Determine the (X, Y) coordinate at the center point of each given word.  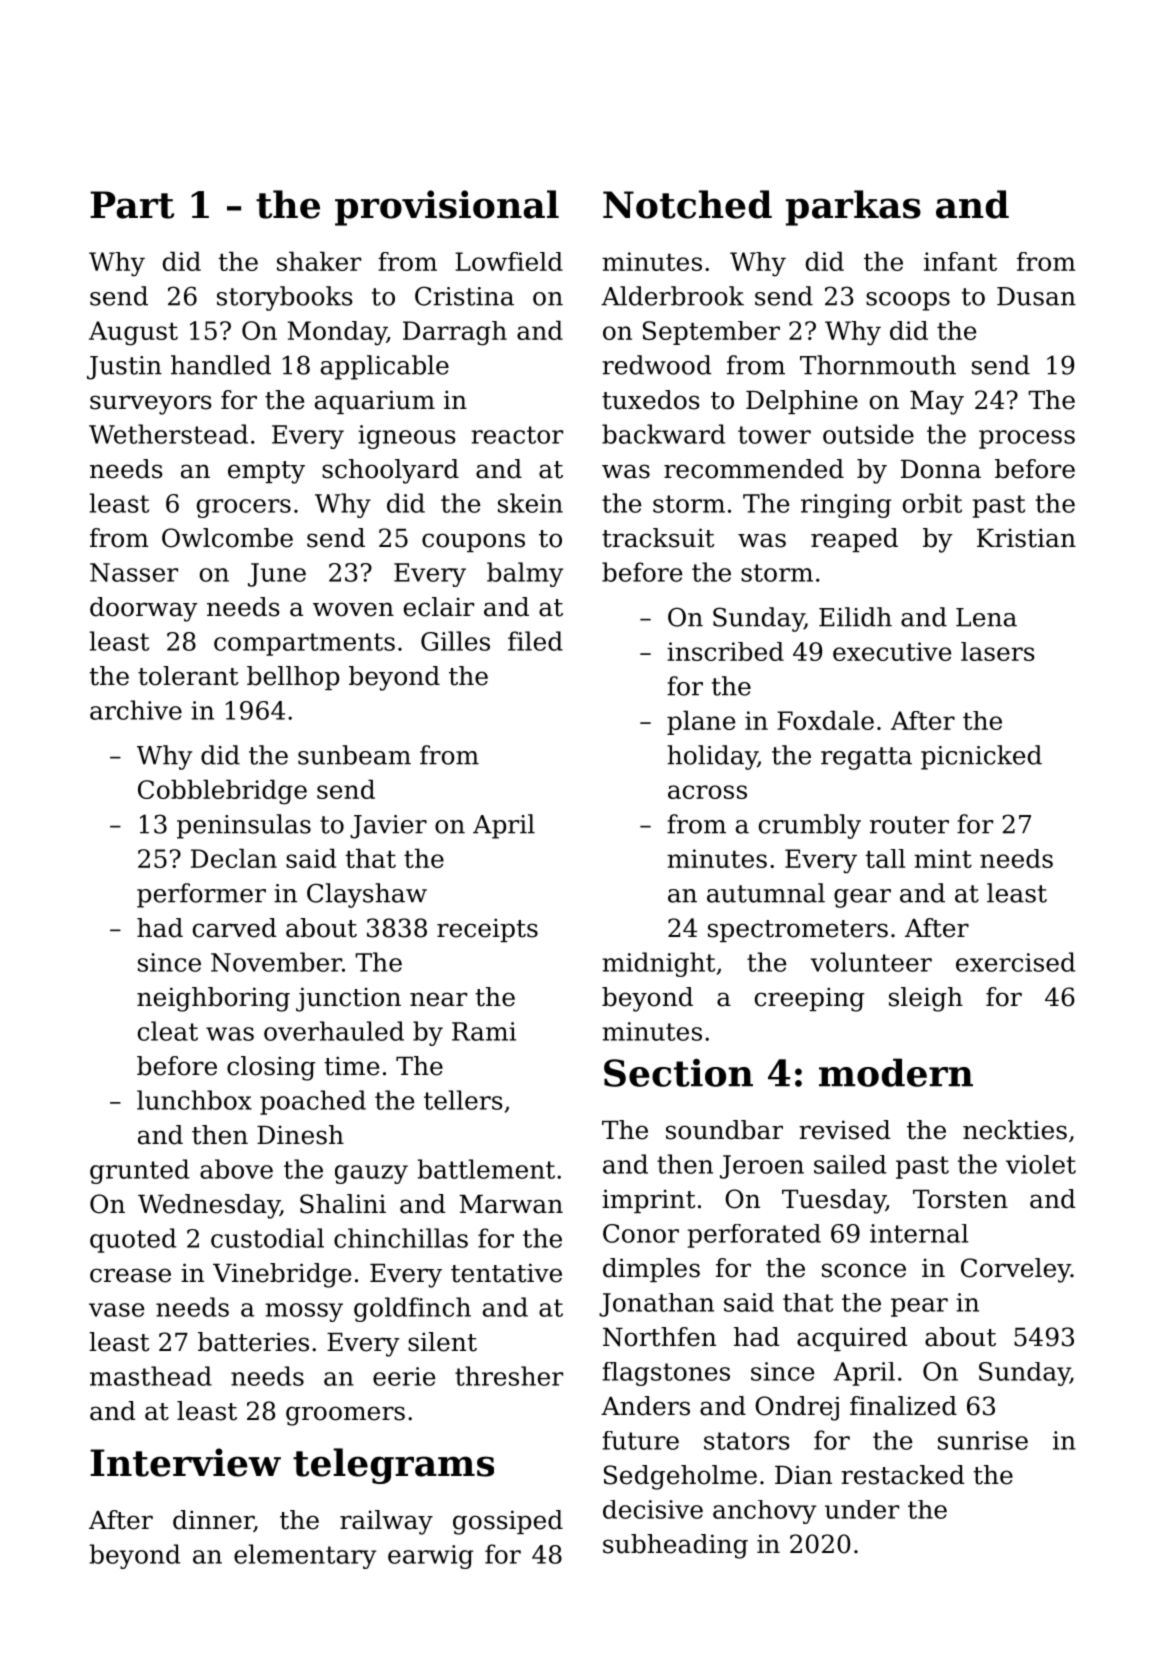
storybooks (285, 298)
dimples (651, 1270)
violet (1041, 1164)
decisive (653, 1509)
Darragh (455, 333)
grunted (139, 1171)
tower (774, 435)
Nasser (134, 572)
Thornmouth (878, 365)
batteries (253, 1342)
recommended (754, 469)
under (862, 1509)
